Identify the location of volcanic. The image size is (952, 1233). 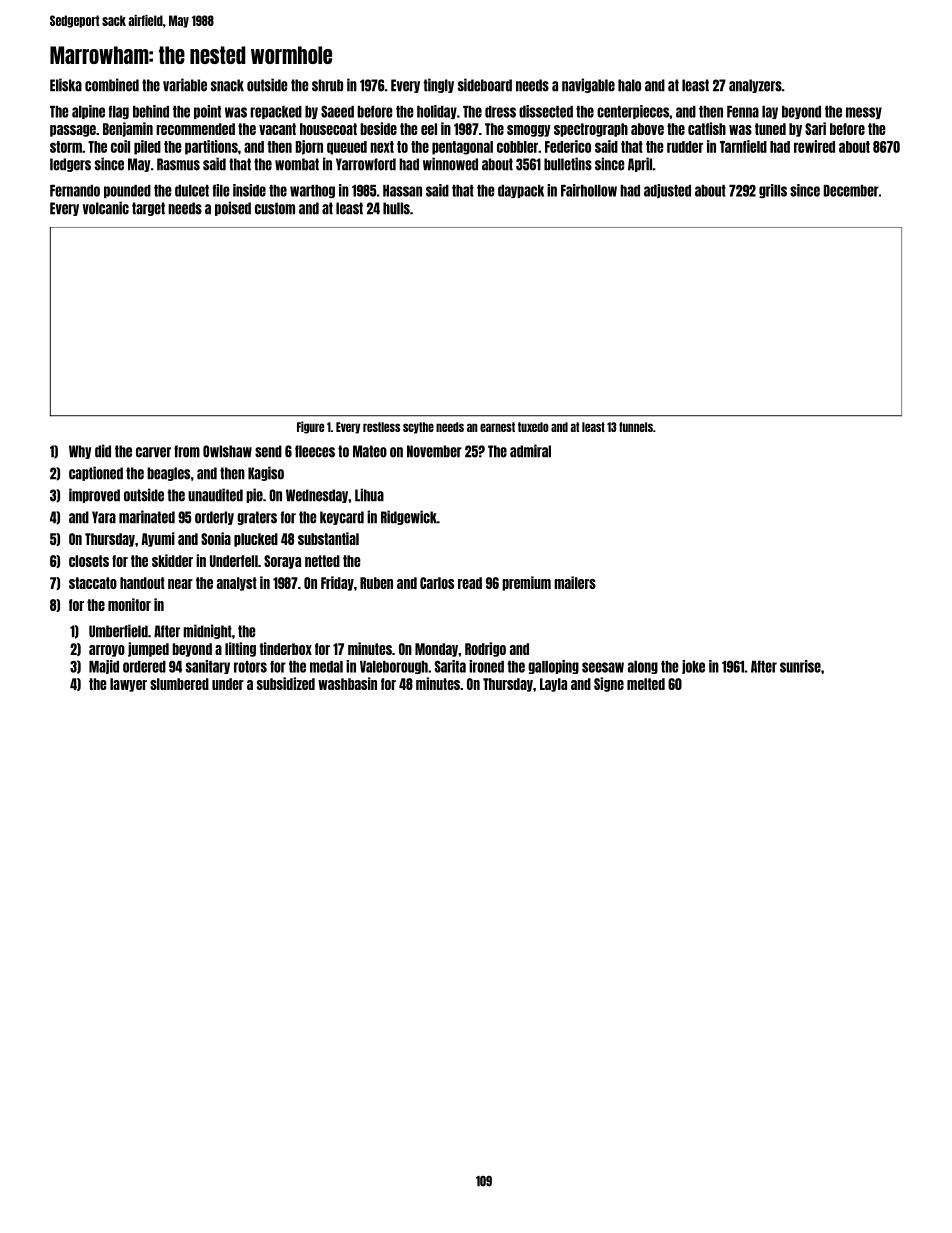
(106, 208).
